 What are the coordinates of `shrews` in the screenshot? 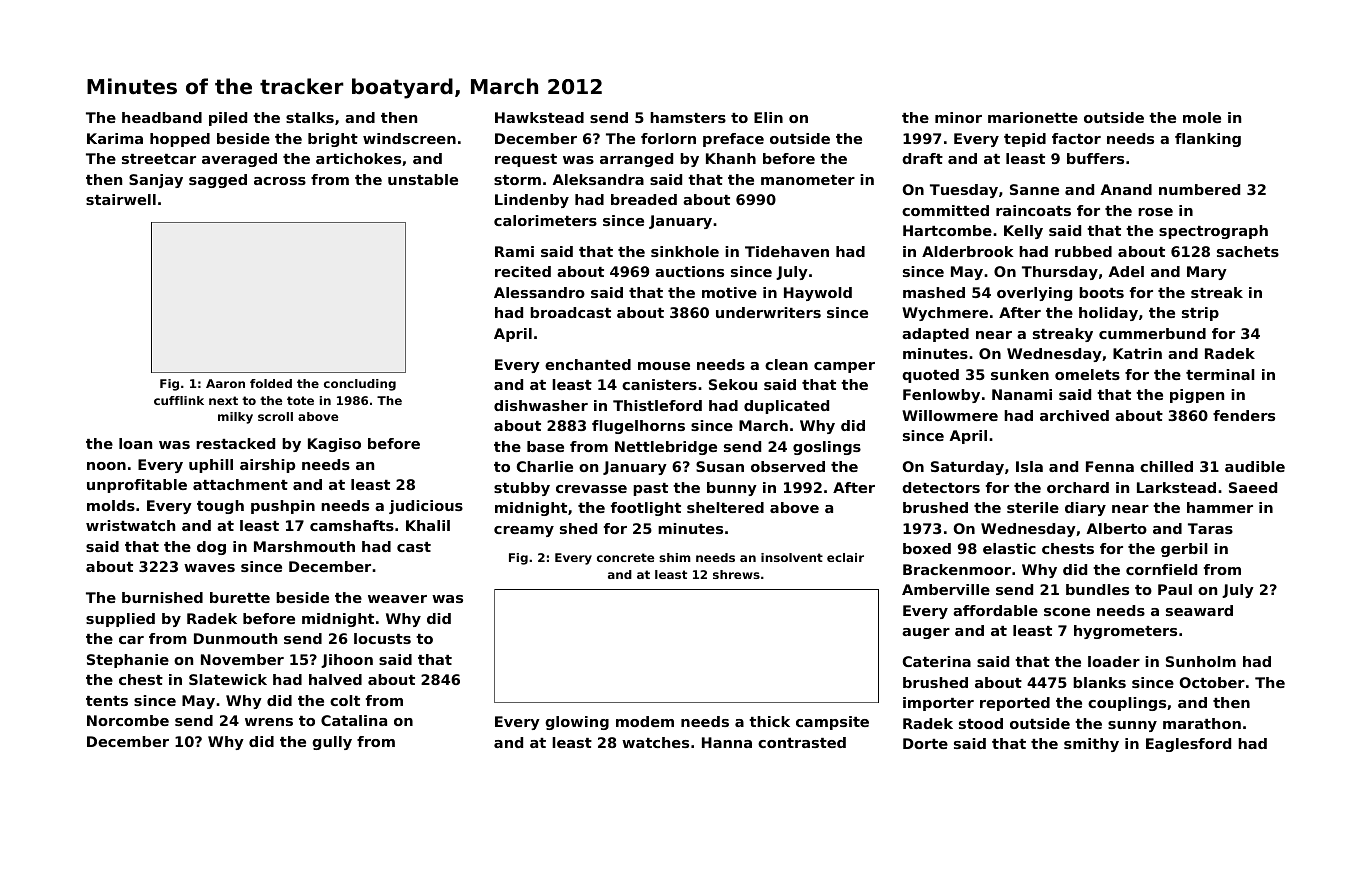 It's located at (736, 574).
